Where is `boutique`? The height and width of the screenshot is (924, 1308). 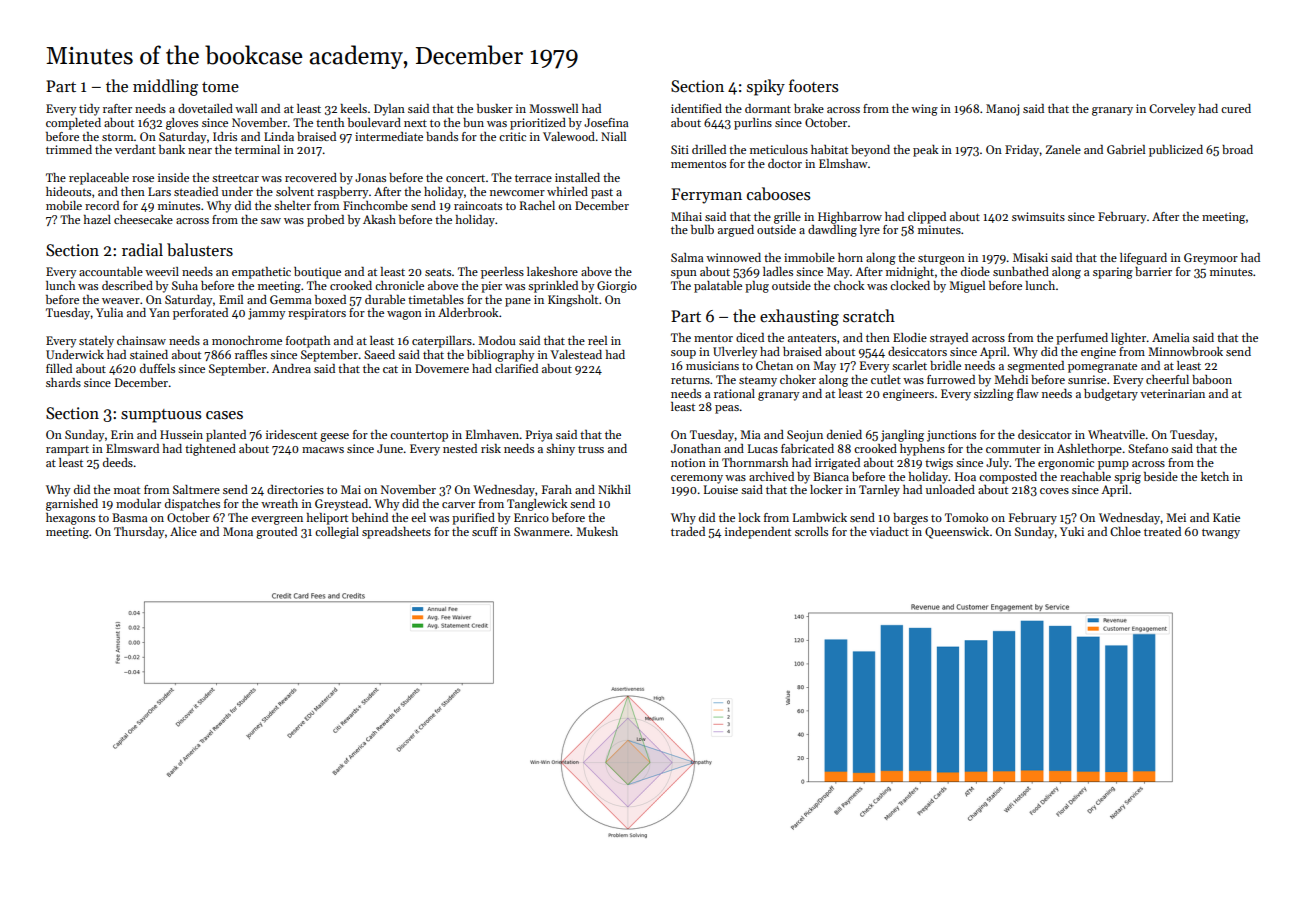
boutique is located at coordinates (317, 273).
